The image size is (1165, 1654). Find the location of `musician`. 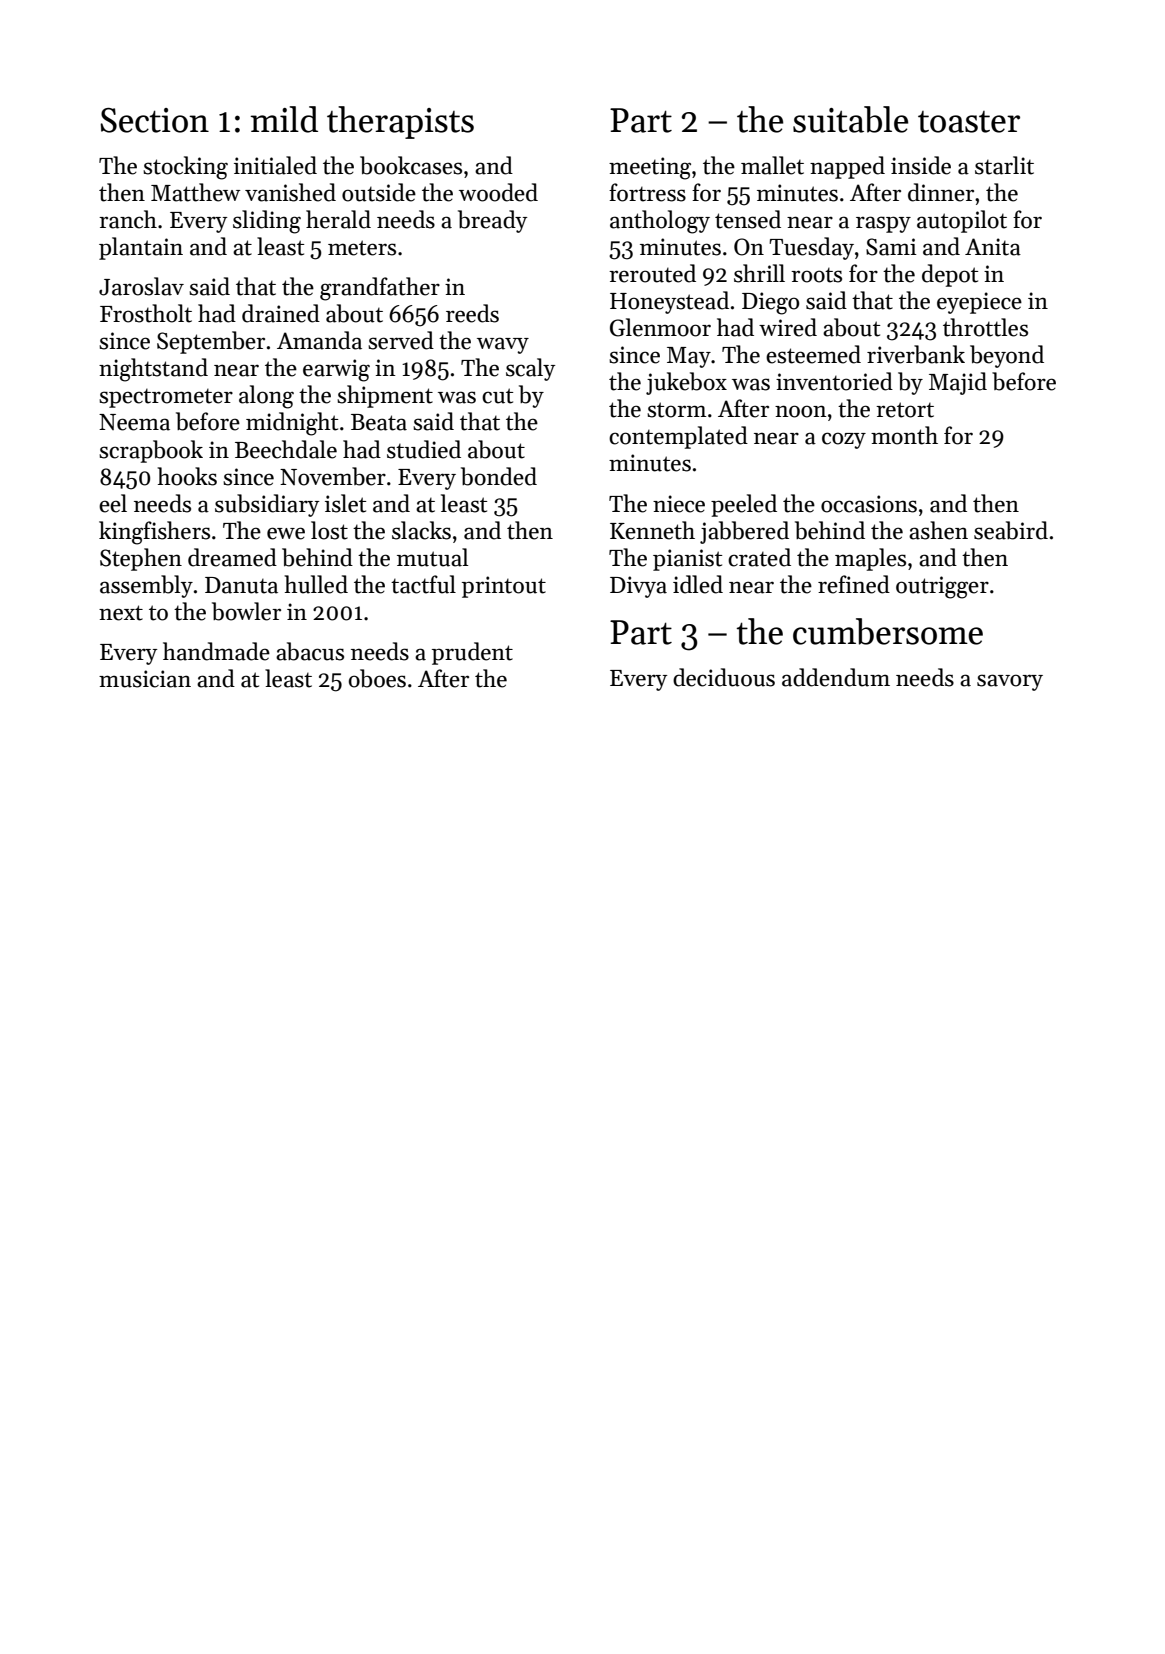

musician is located at coordinates (145, 679).
